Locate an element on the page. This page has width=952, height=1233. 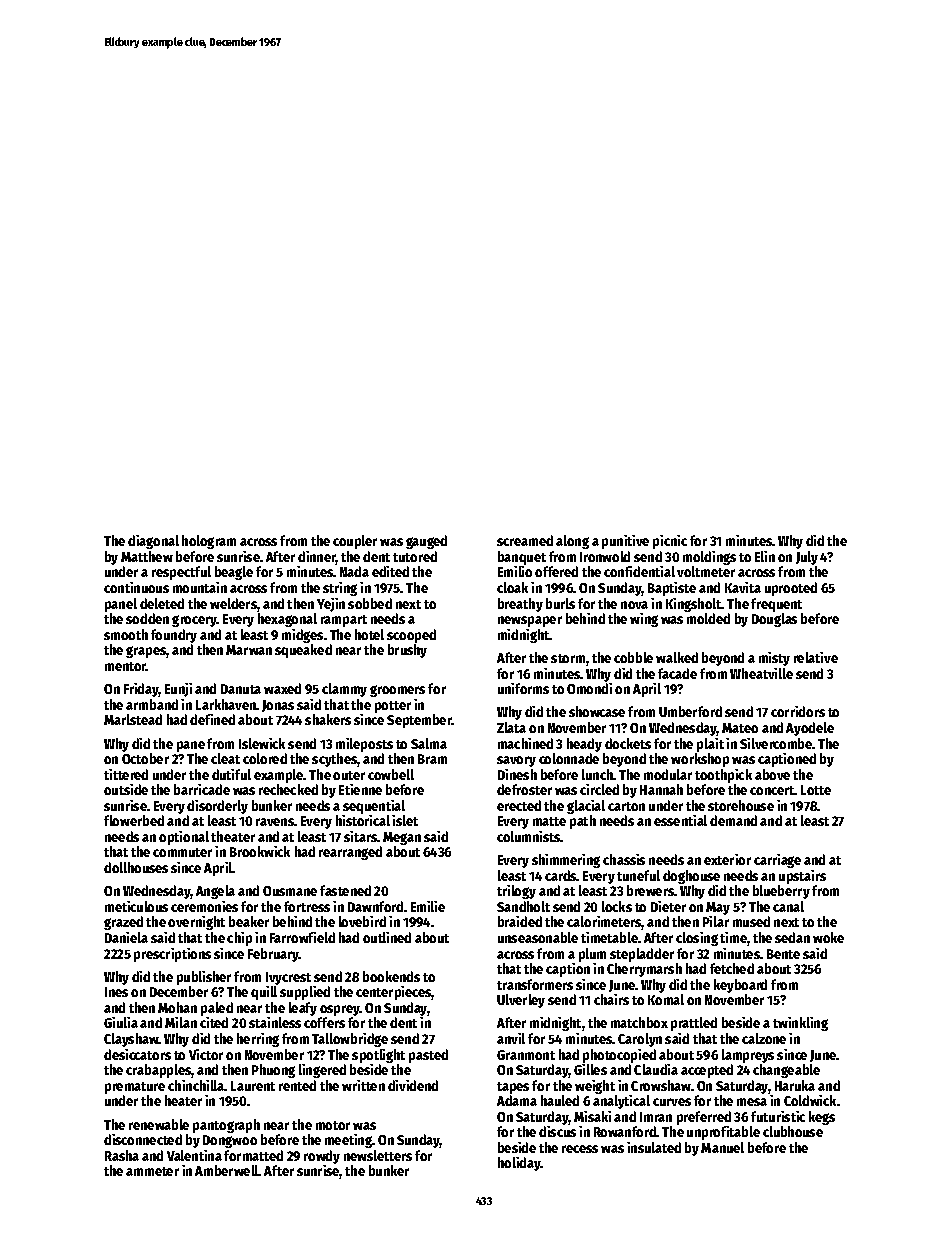
colonnade is located at coordinates (569, 758).
